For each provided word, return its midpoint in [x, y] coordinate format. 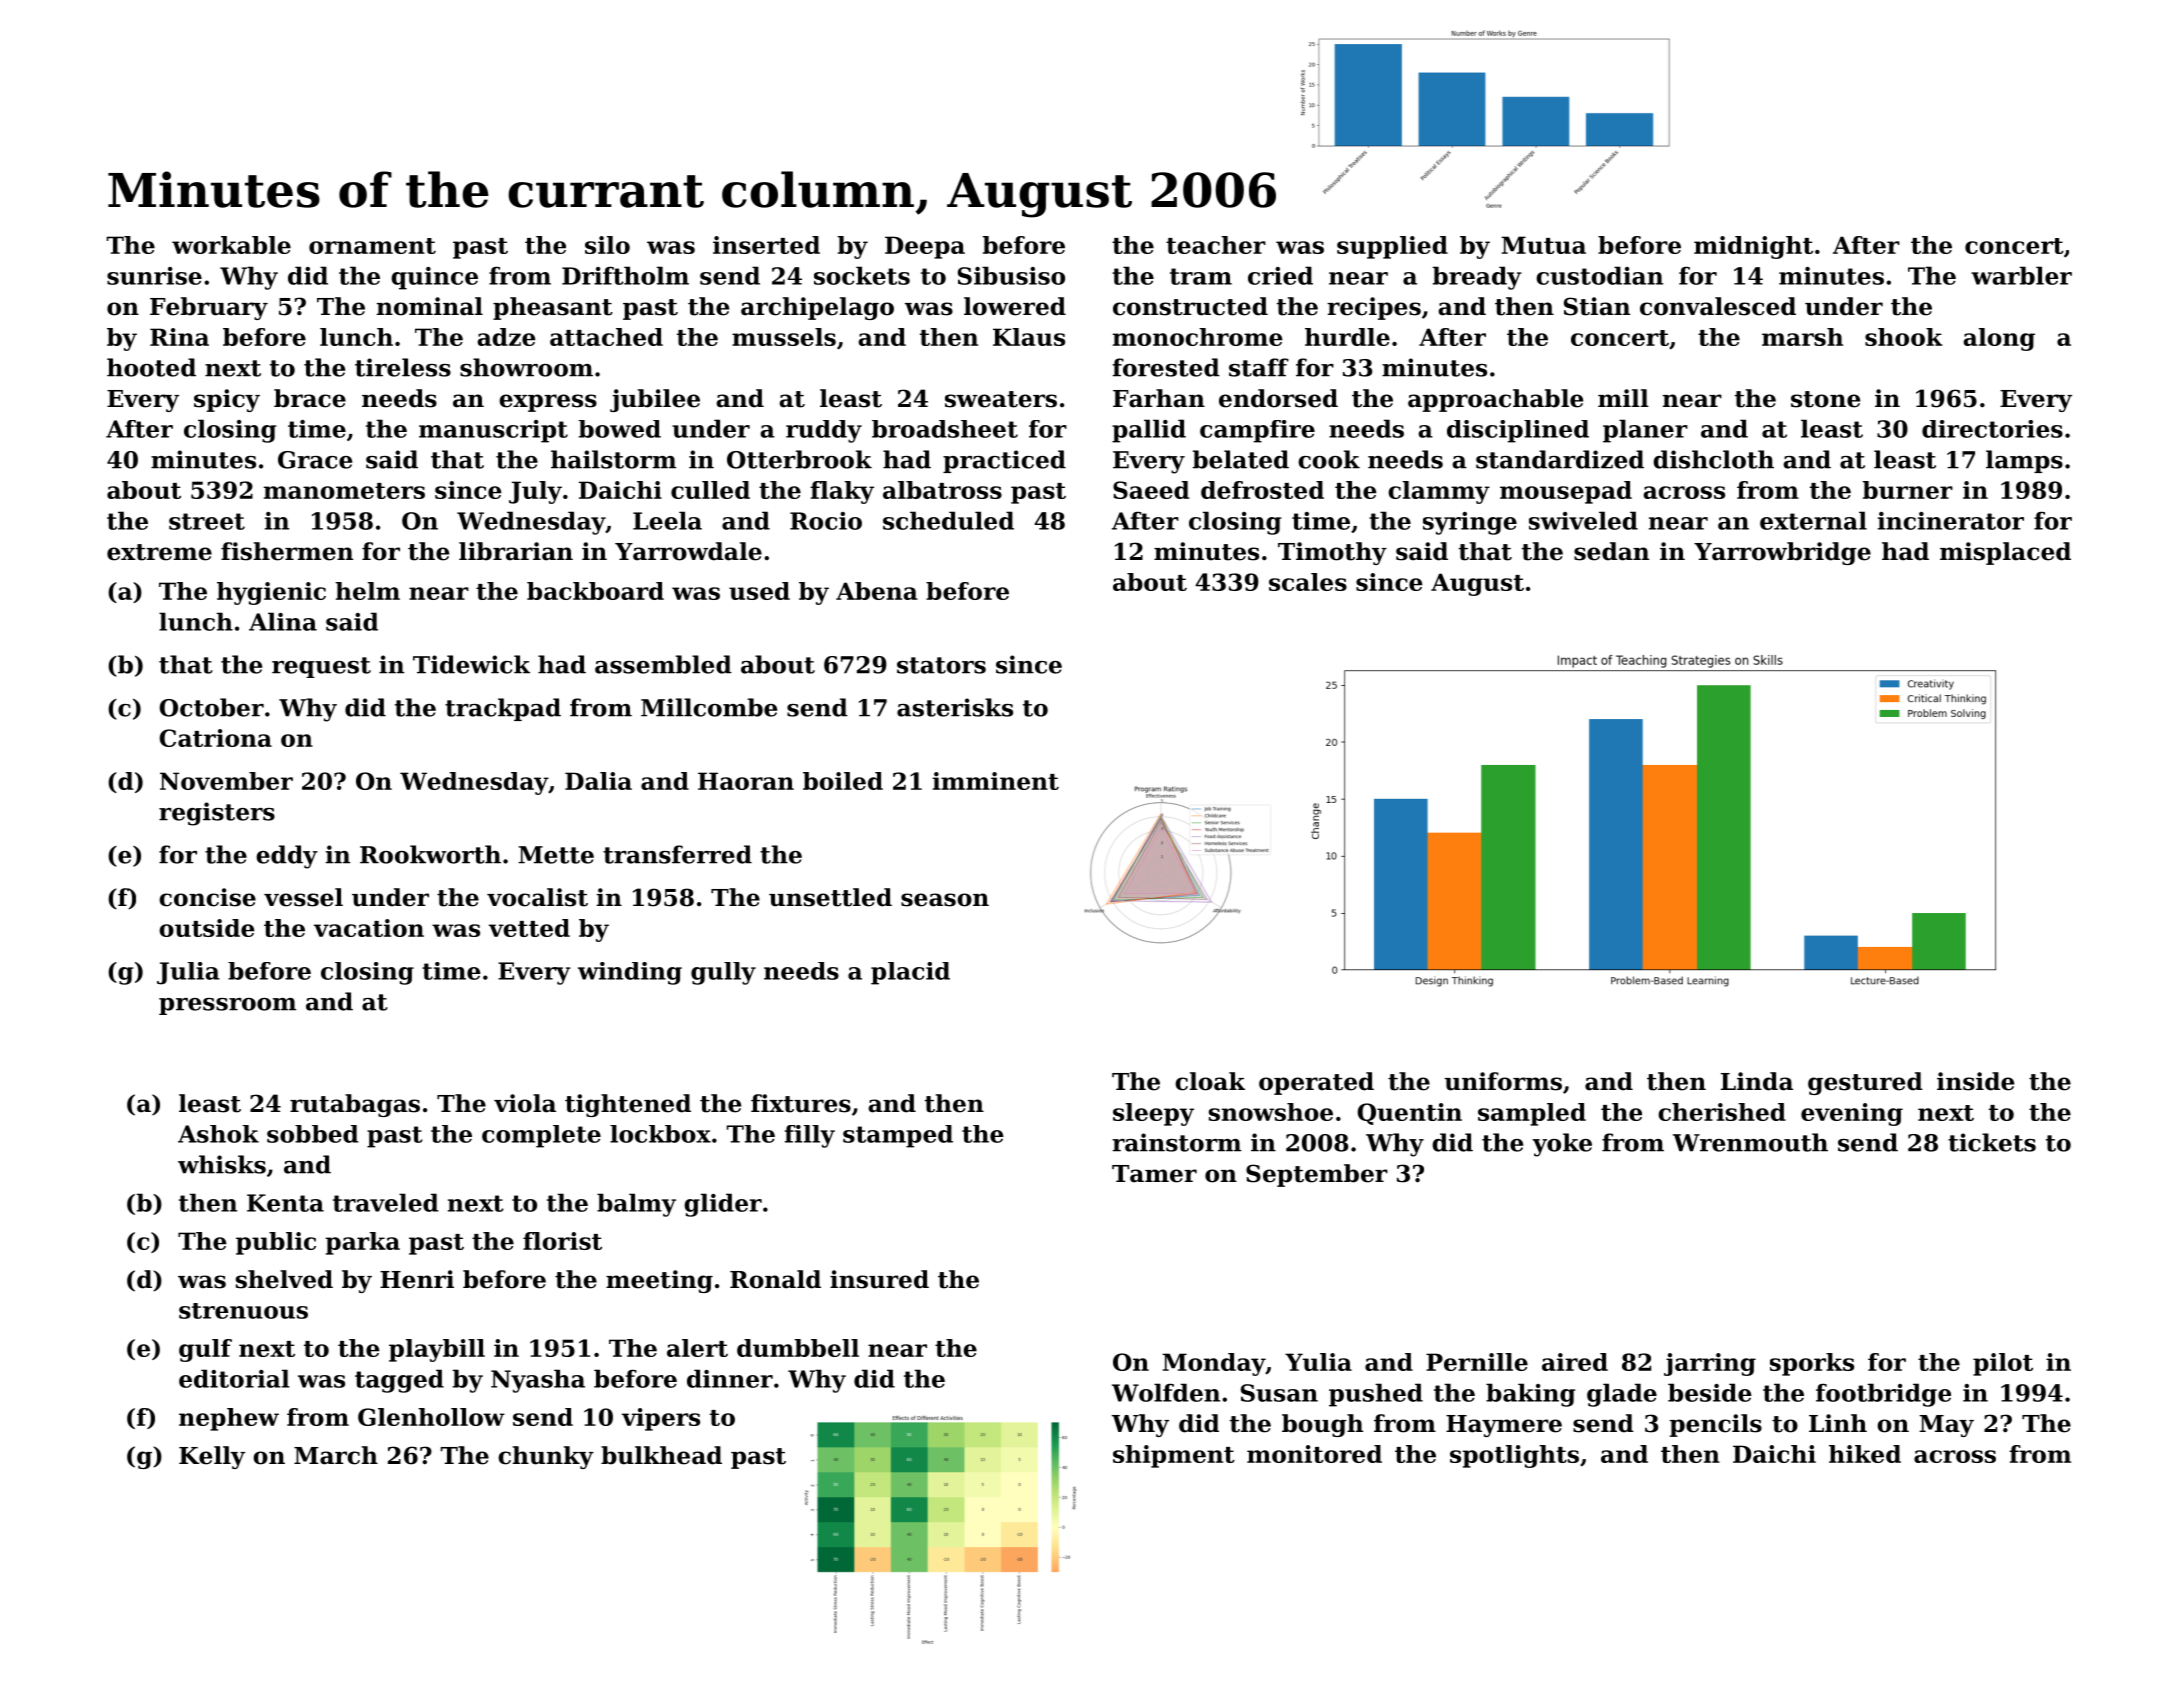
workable [231, 245]
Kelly [212, 1457]
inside [1975, 1081]
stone [1825, 399]
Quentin [1410, 1114]
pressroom [227, 1006]
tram [1201, 276]
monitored [1314, 1454]
